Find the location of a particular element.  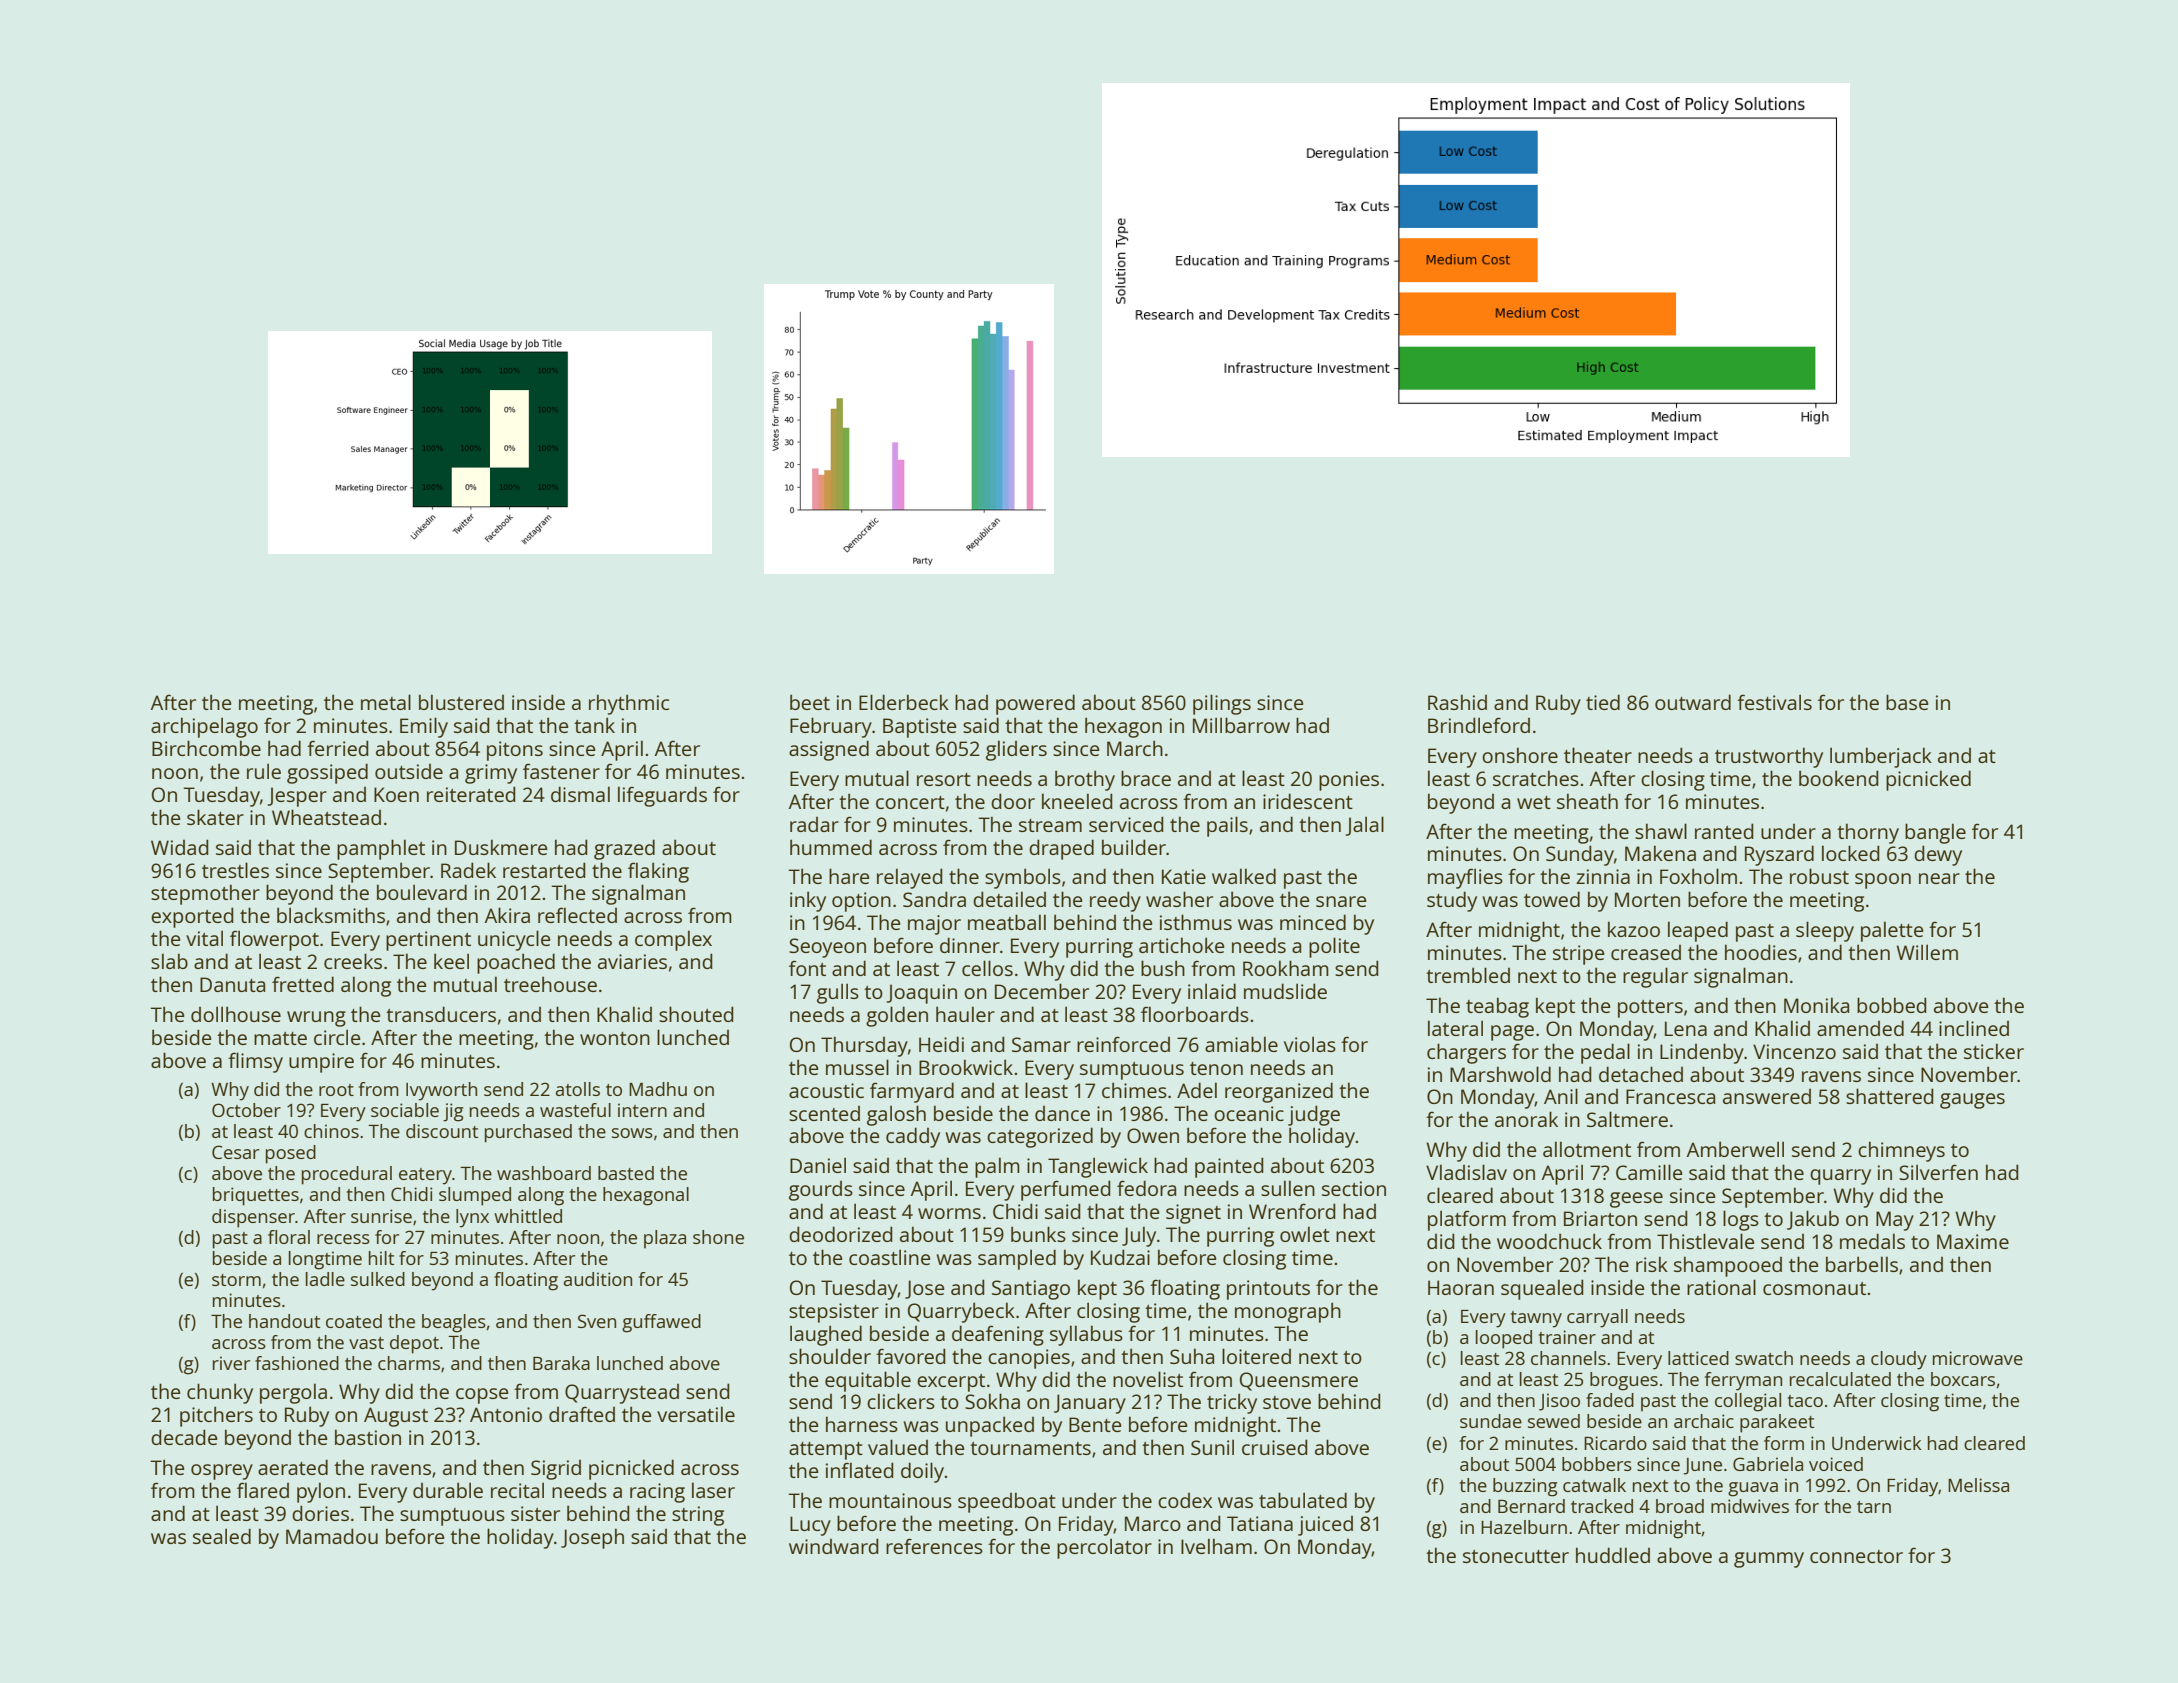

concert is located at coordinates (910, 802).
